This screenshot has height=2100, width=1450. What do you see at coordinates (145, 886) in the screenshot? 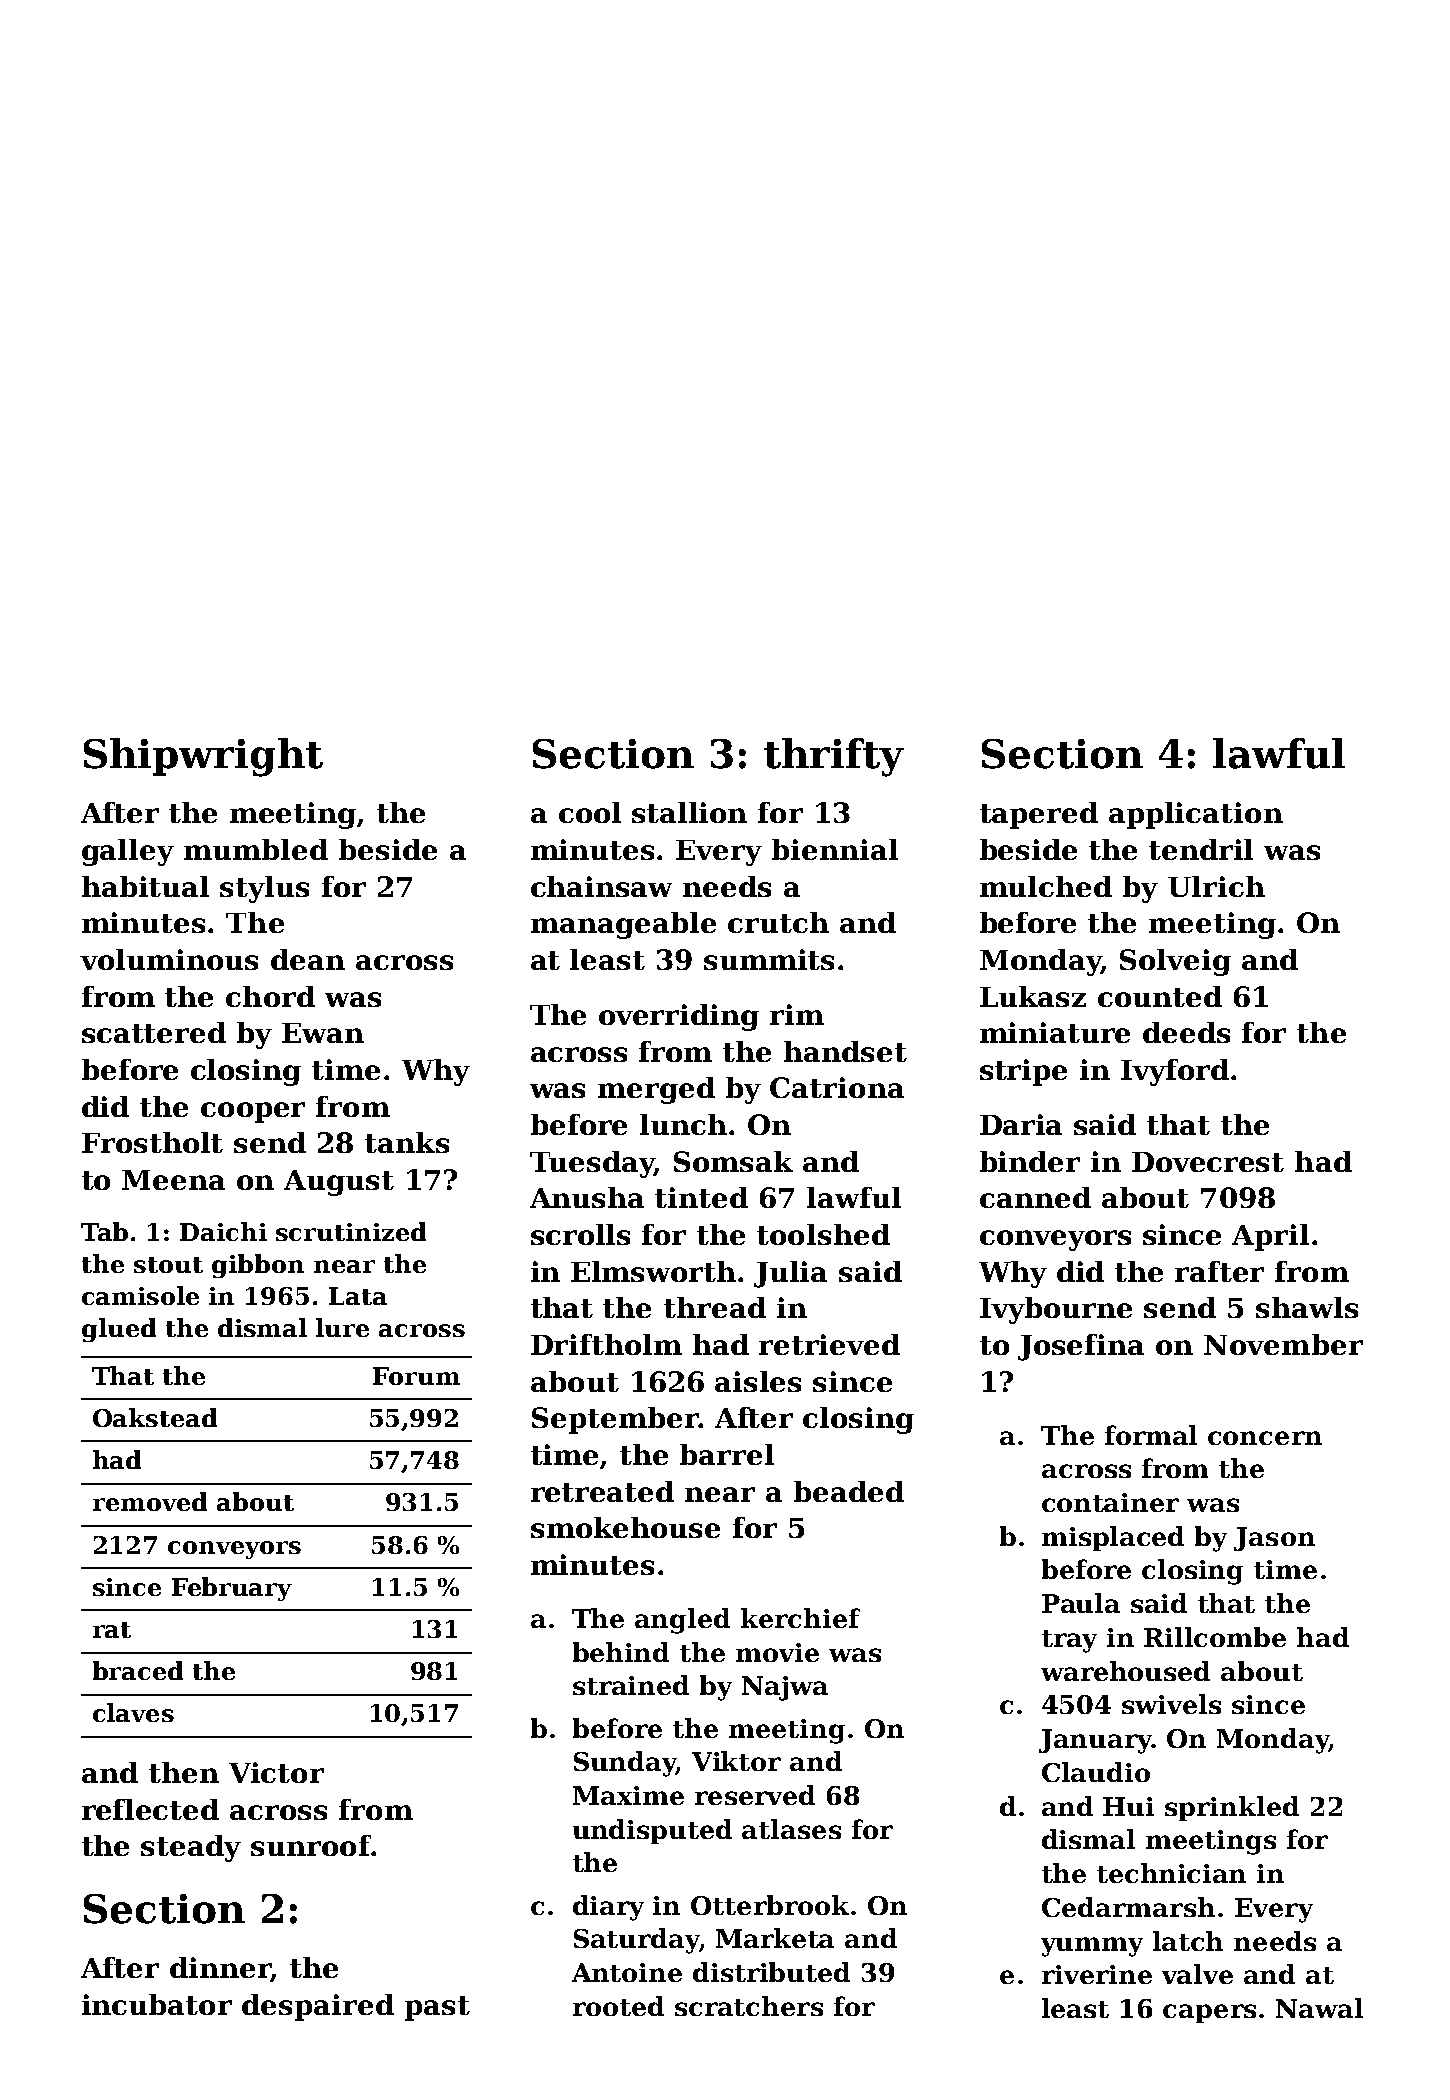
I see `habitual` at bounding box center [145, 886].
